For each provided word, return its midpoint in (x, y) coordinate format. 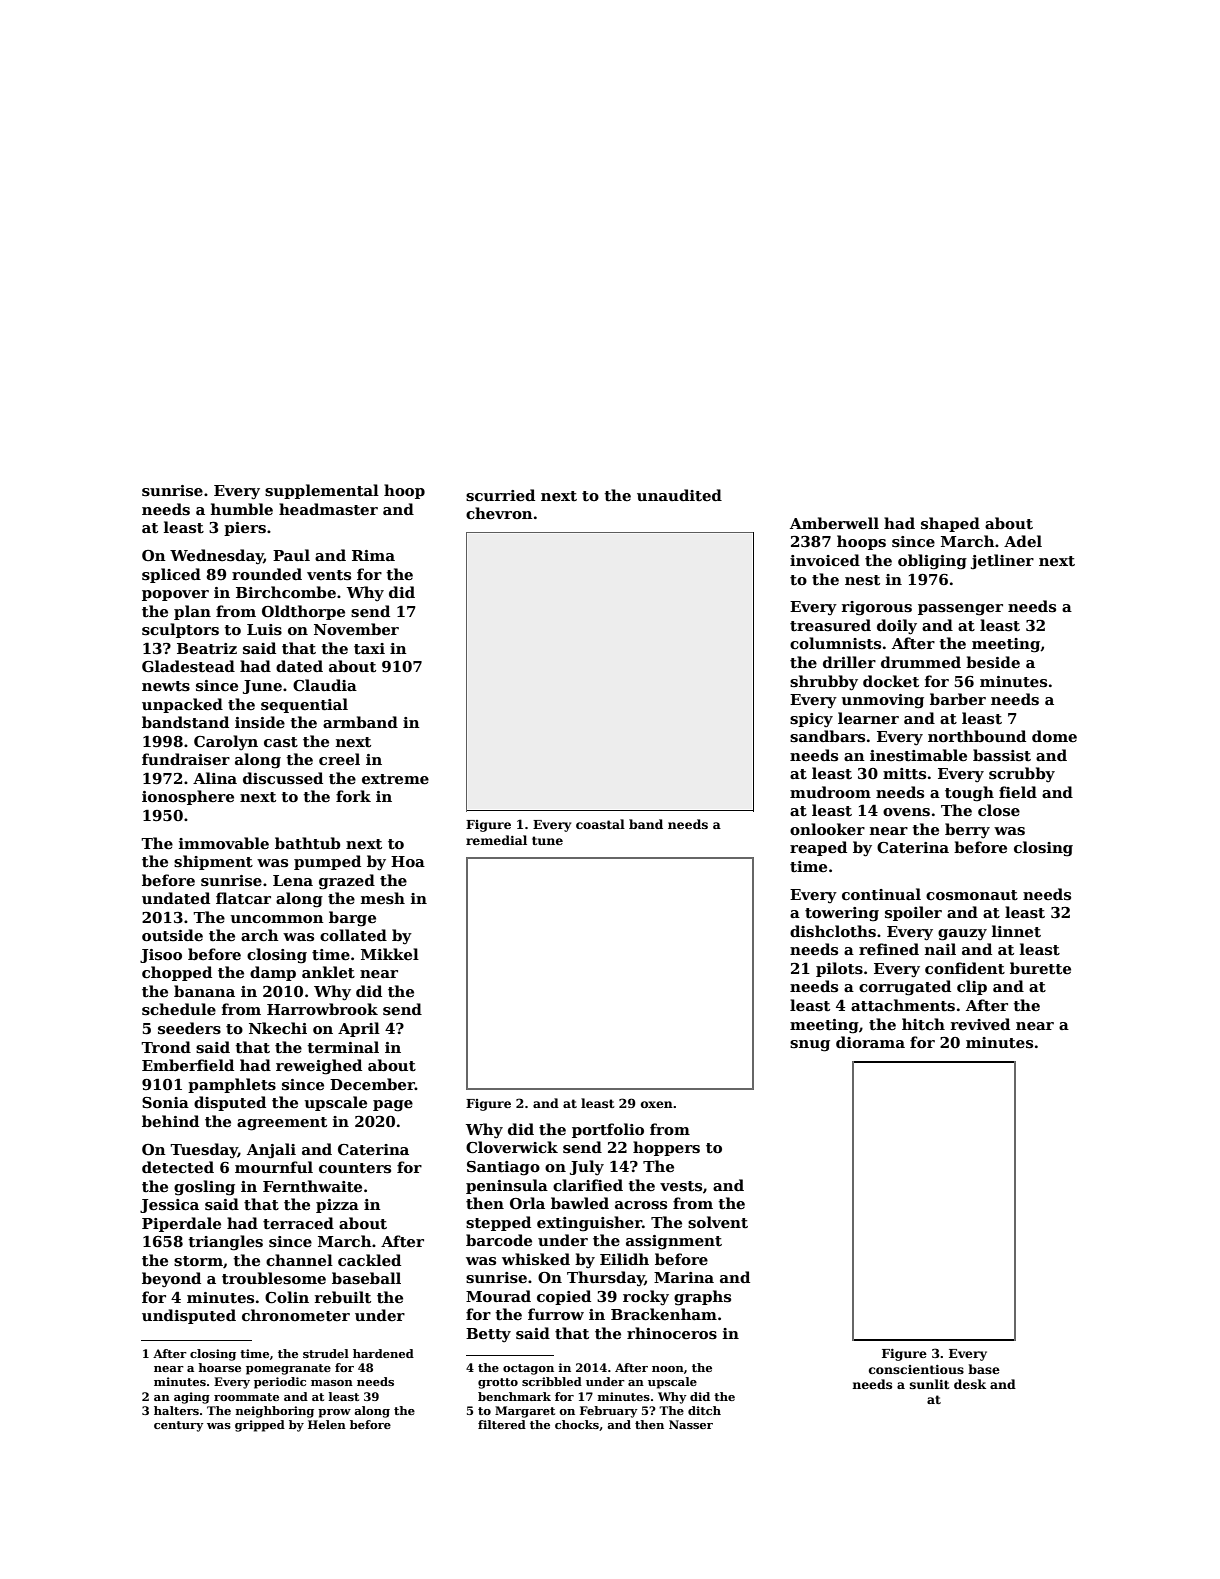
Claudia (325, 685)
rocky (646, 1298)
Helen (327, 1424)
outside (172, 935)
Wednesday (217, 556)
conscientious (916, 1369)
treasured (830, 625)
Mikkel (390, 954)
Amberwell (834, 523)
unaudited (679, 495)
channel (299, 1260)
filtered (502, 1424)
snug (810, 1046)
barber (958, 699)
